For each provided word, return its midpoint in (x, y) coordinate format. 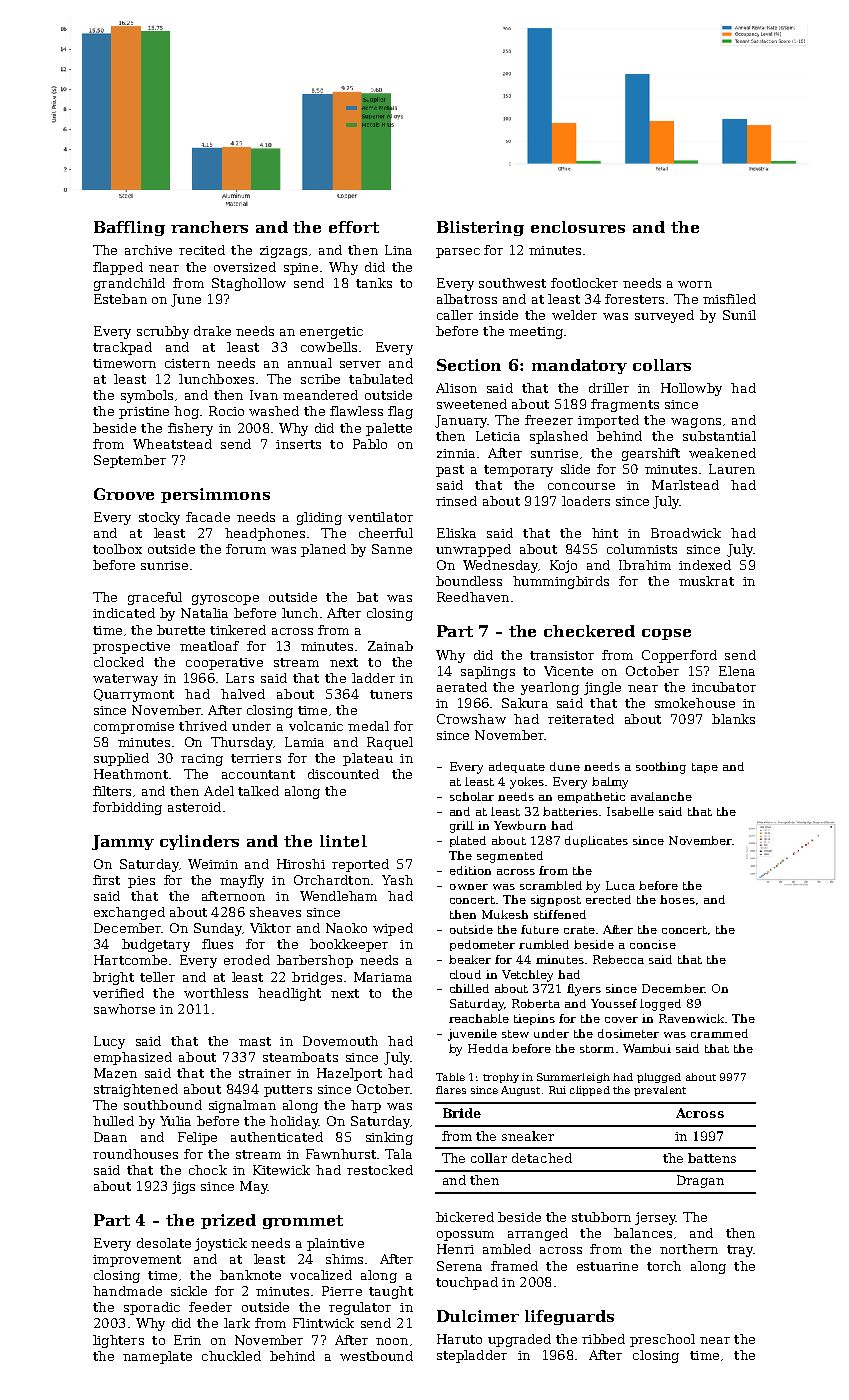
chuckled (231, 1356)
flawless (356, 411)
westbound (376, 1356)
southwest (512, 283)
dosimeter (628, 1033)
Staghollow (249, 284)
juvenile (472, 1035)
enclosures (578, 227)
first (106, 880)
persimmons (215, 495)
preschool (662, 1340)
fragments (625, 405)
